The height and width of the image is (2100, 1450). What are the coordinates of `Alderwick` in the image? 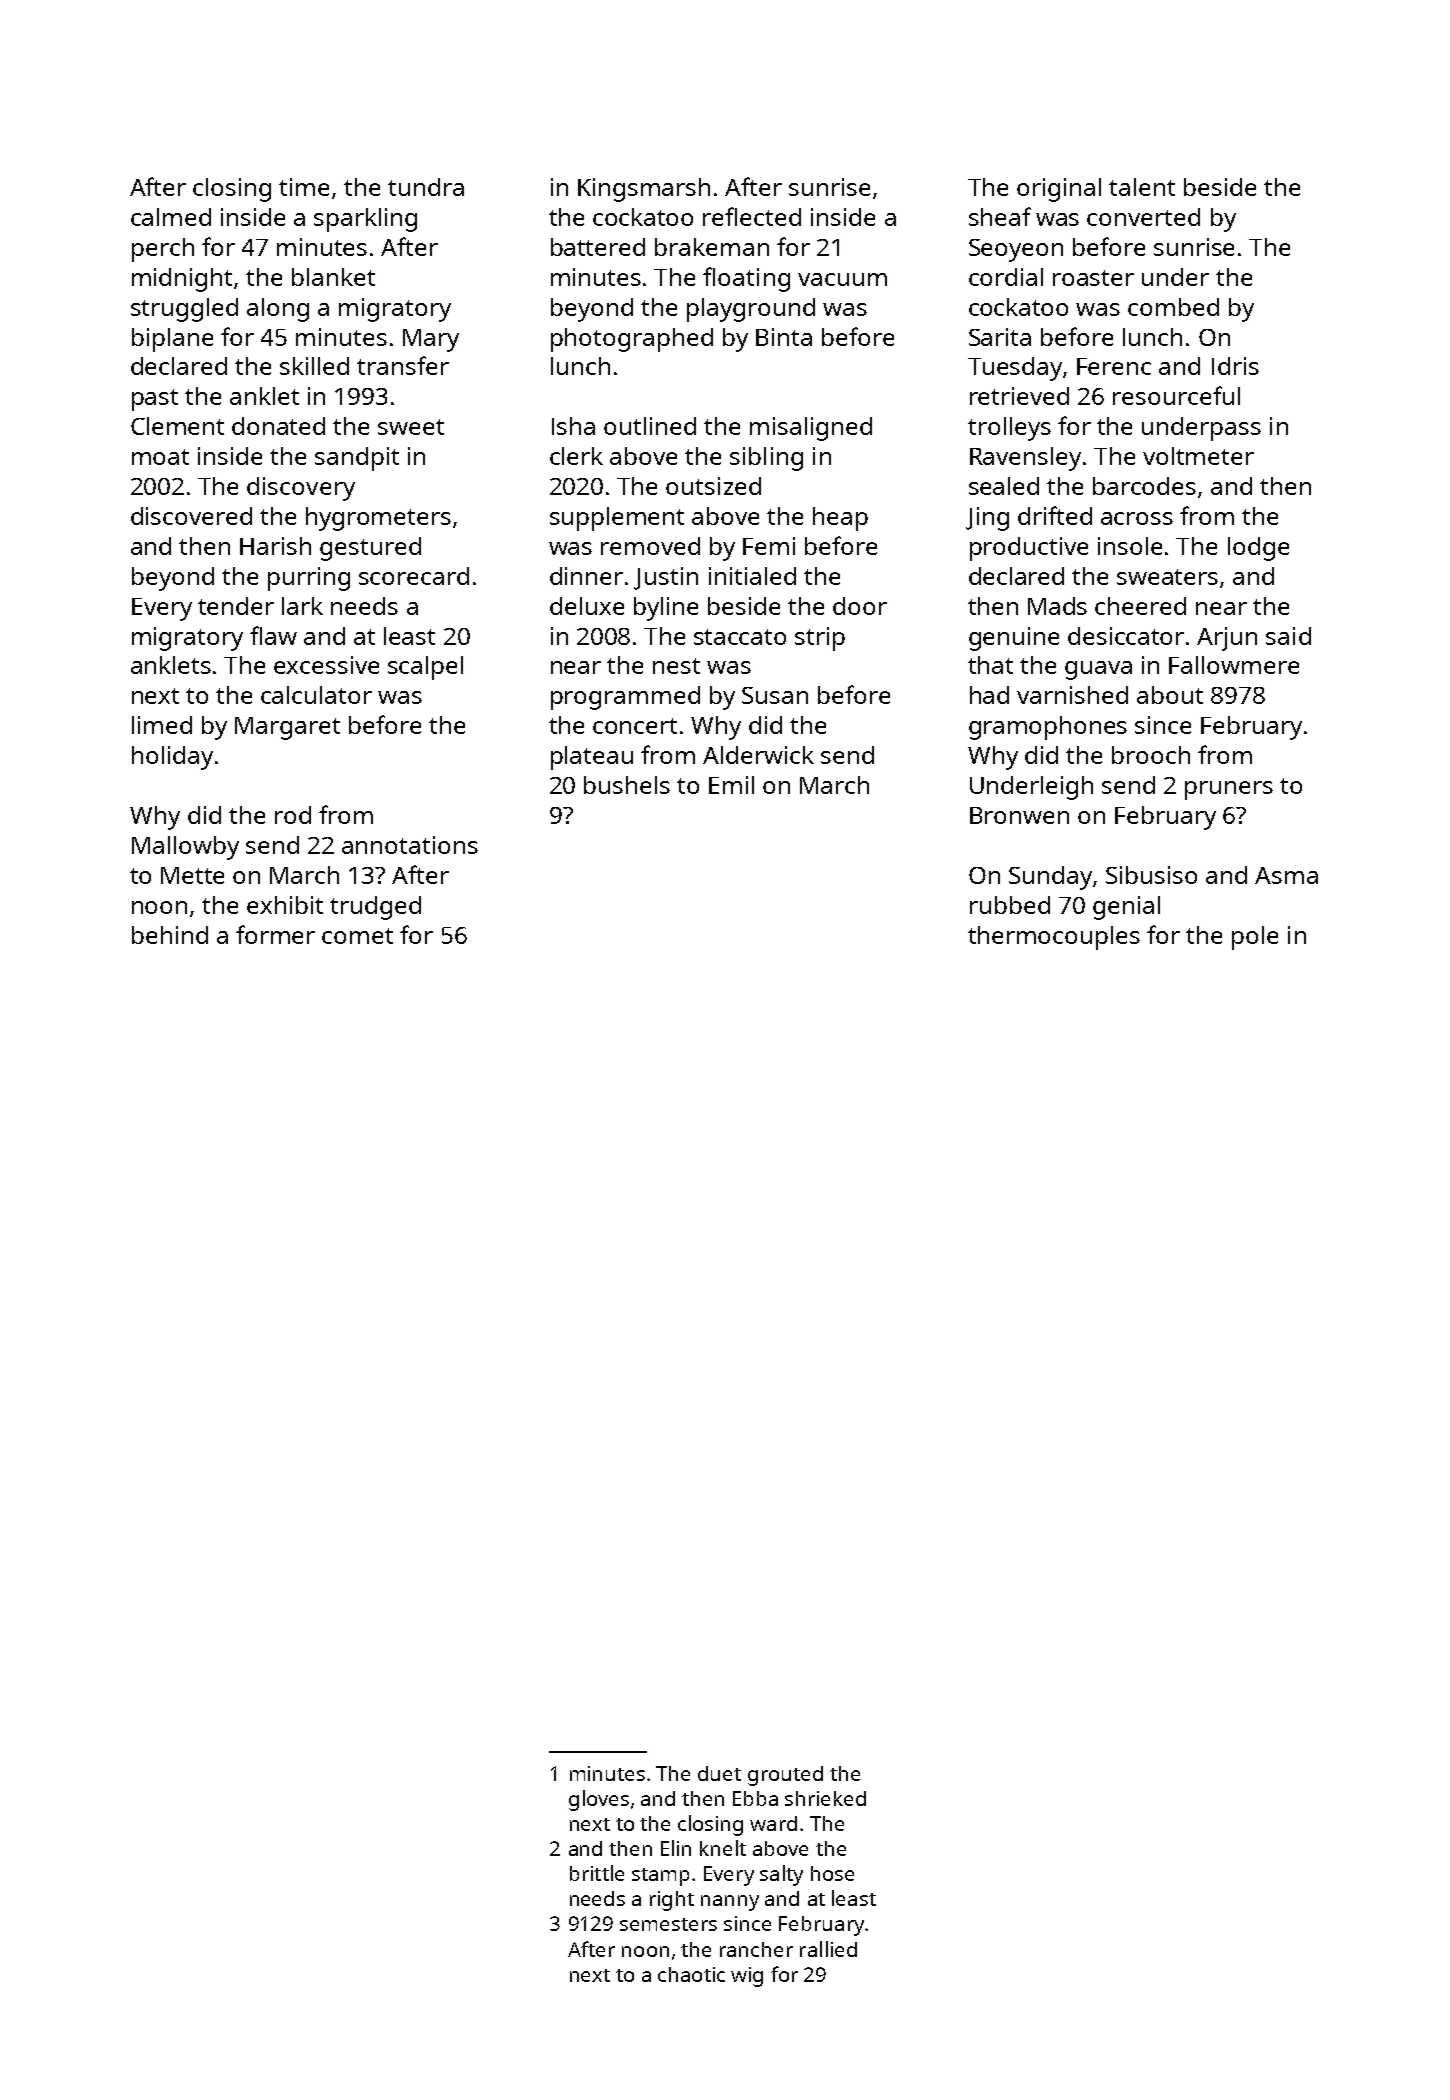 It's located at (758, 755).
